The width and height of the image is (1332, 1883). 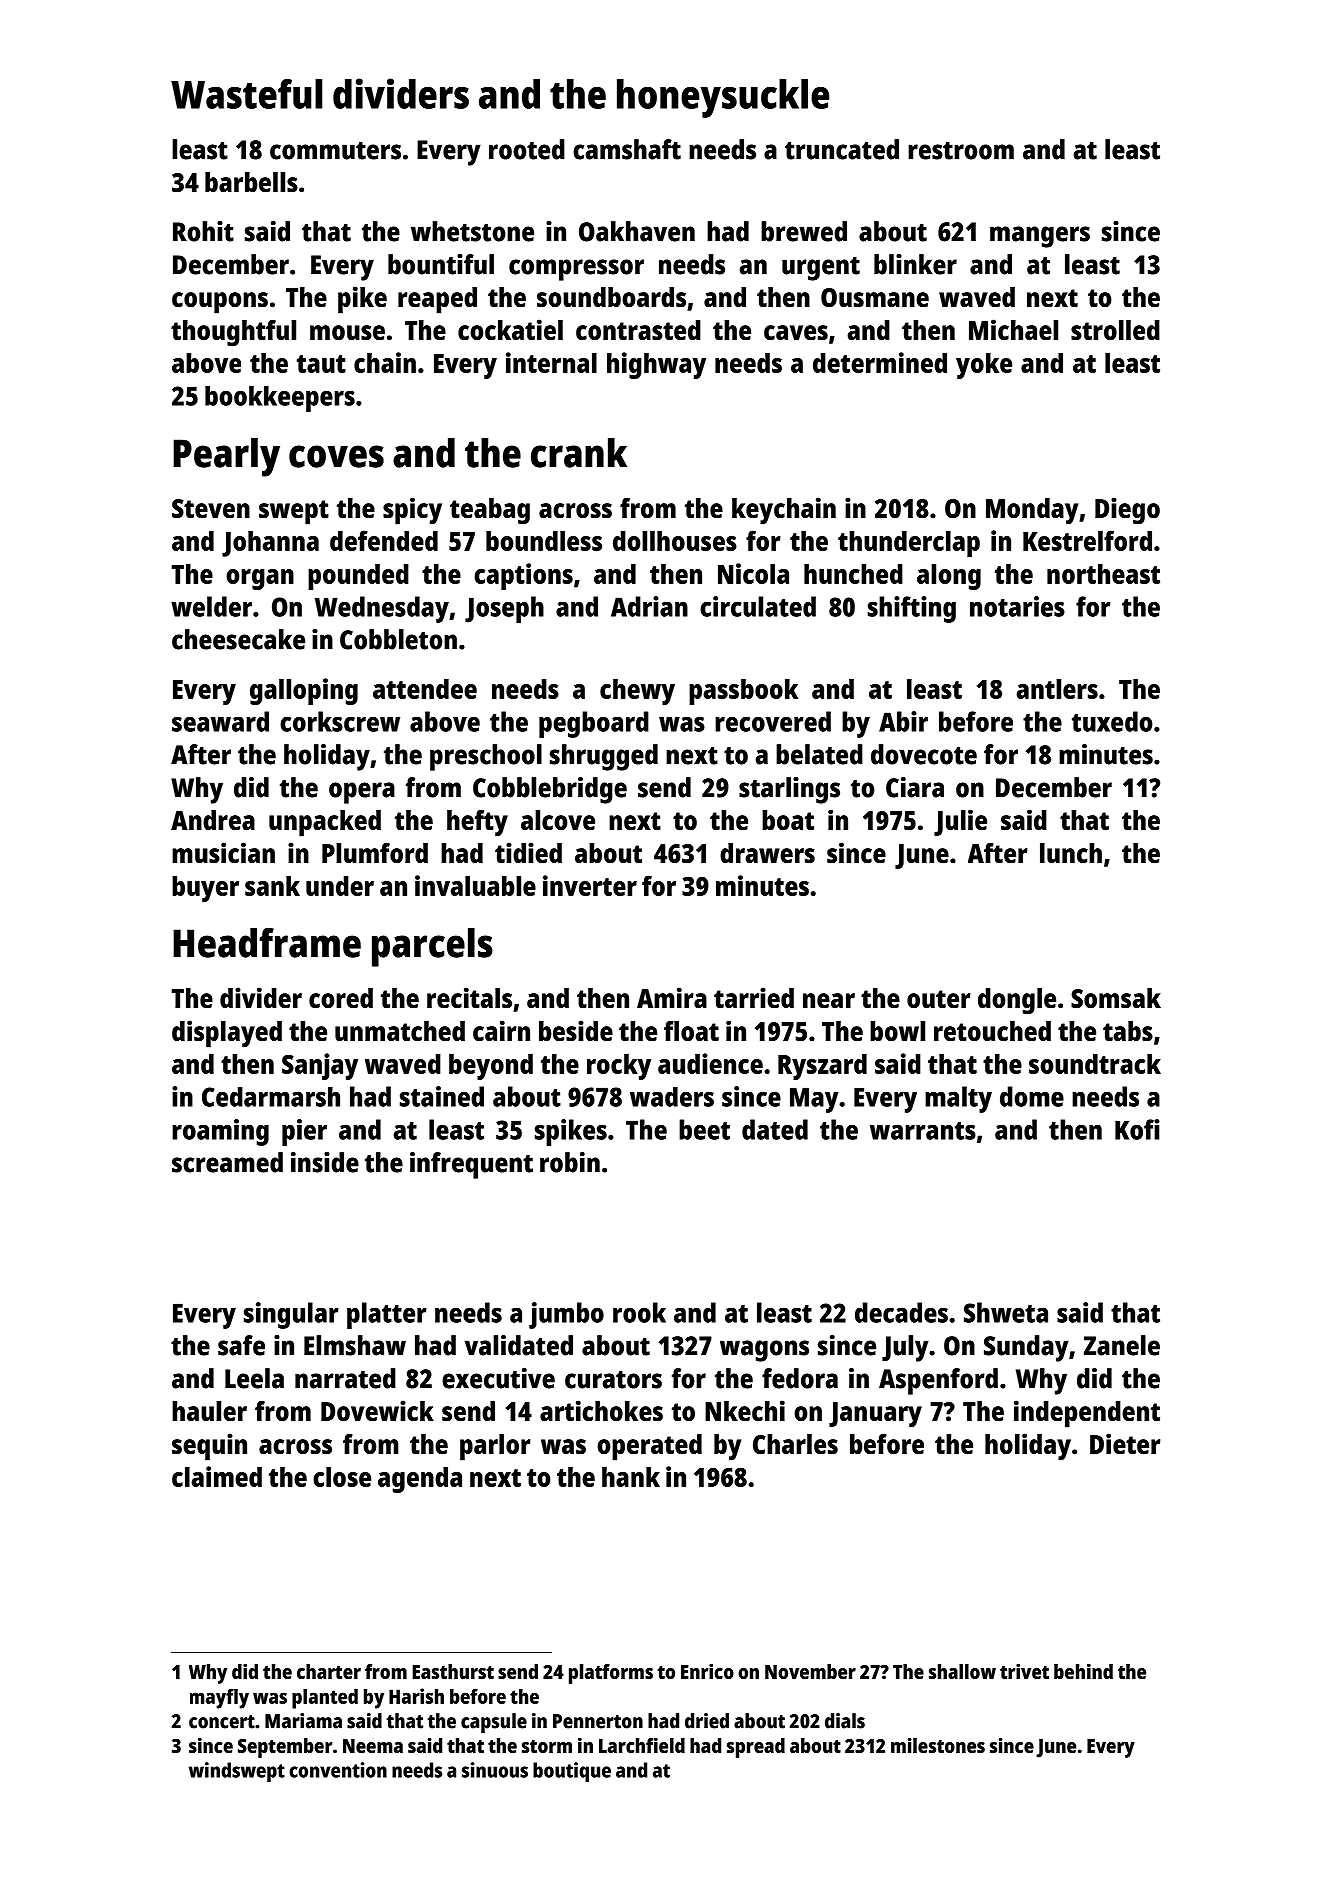 What do you see at coordinates (412, 511) in the image?
I see `spicy` at bounding box center [412, 511].
